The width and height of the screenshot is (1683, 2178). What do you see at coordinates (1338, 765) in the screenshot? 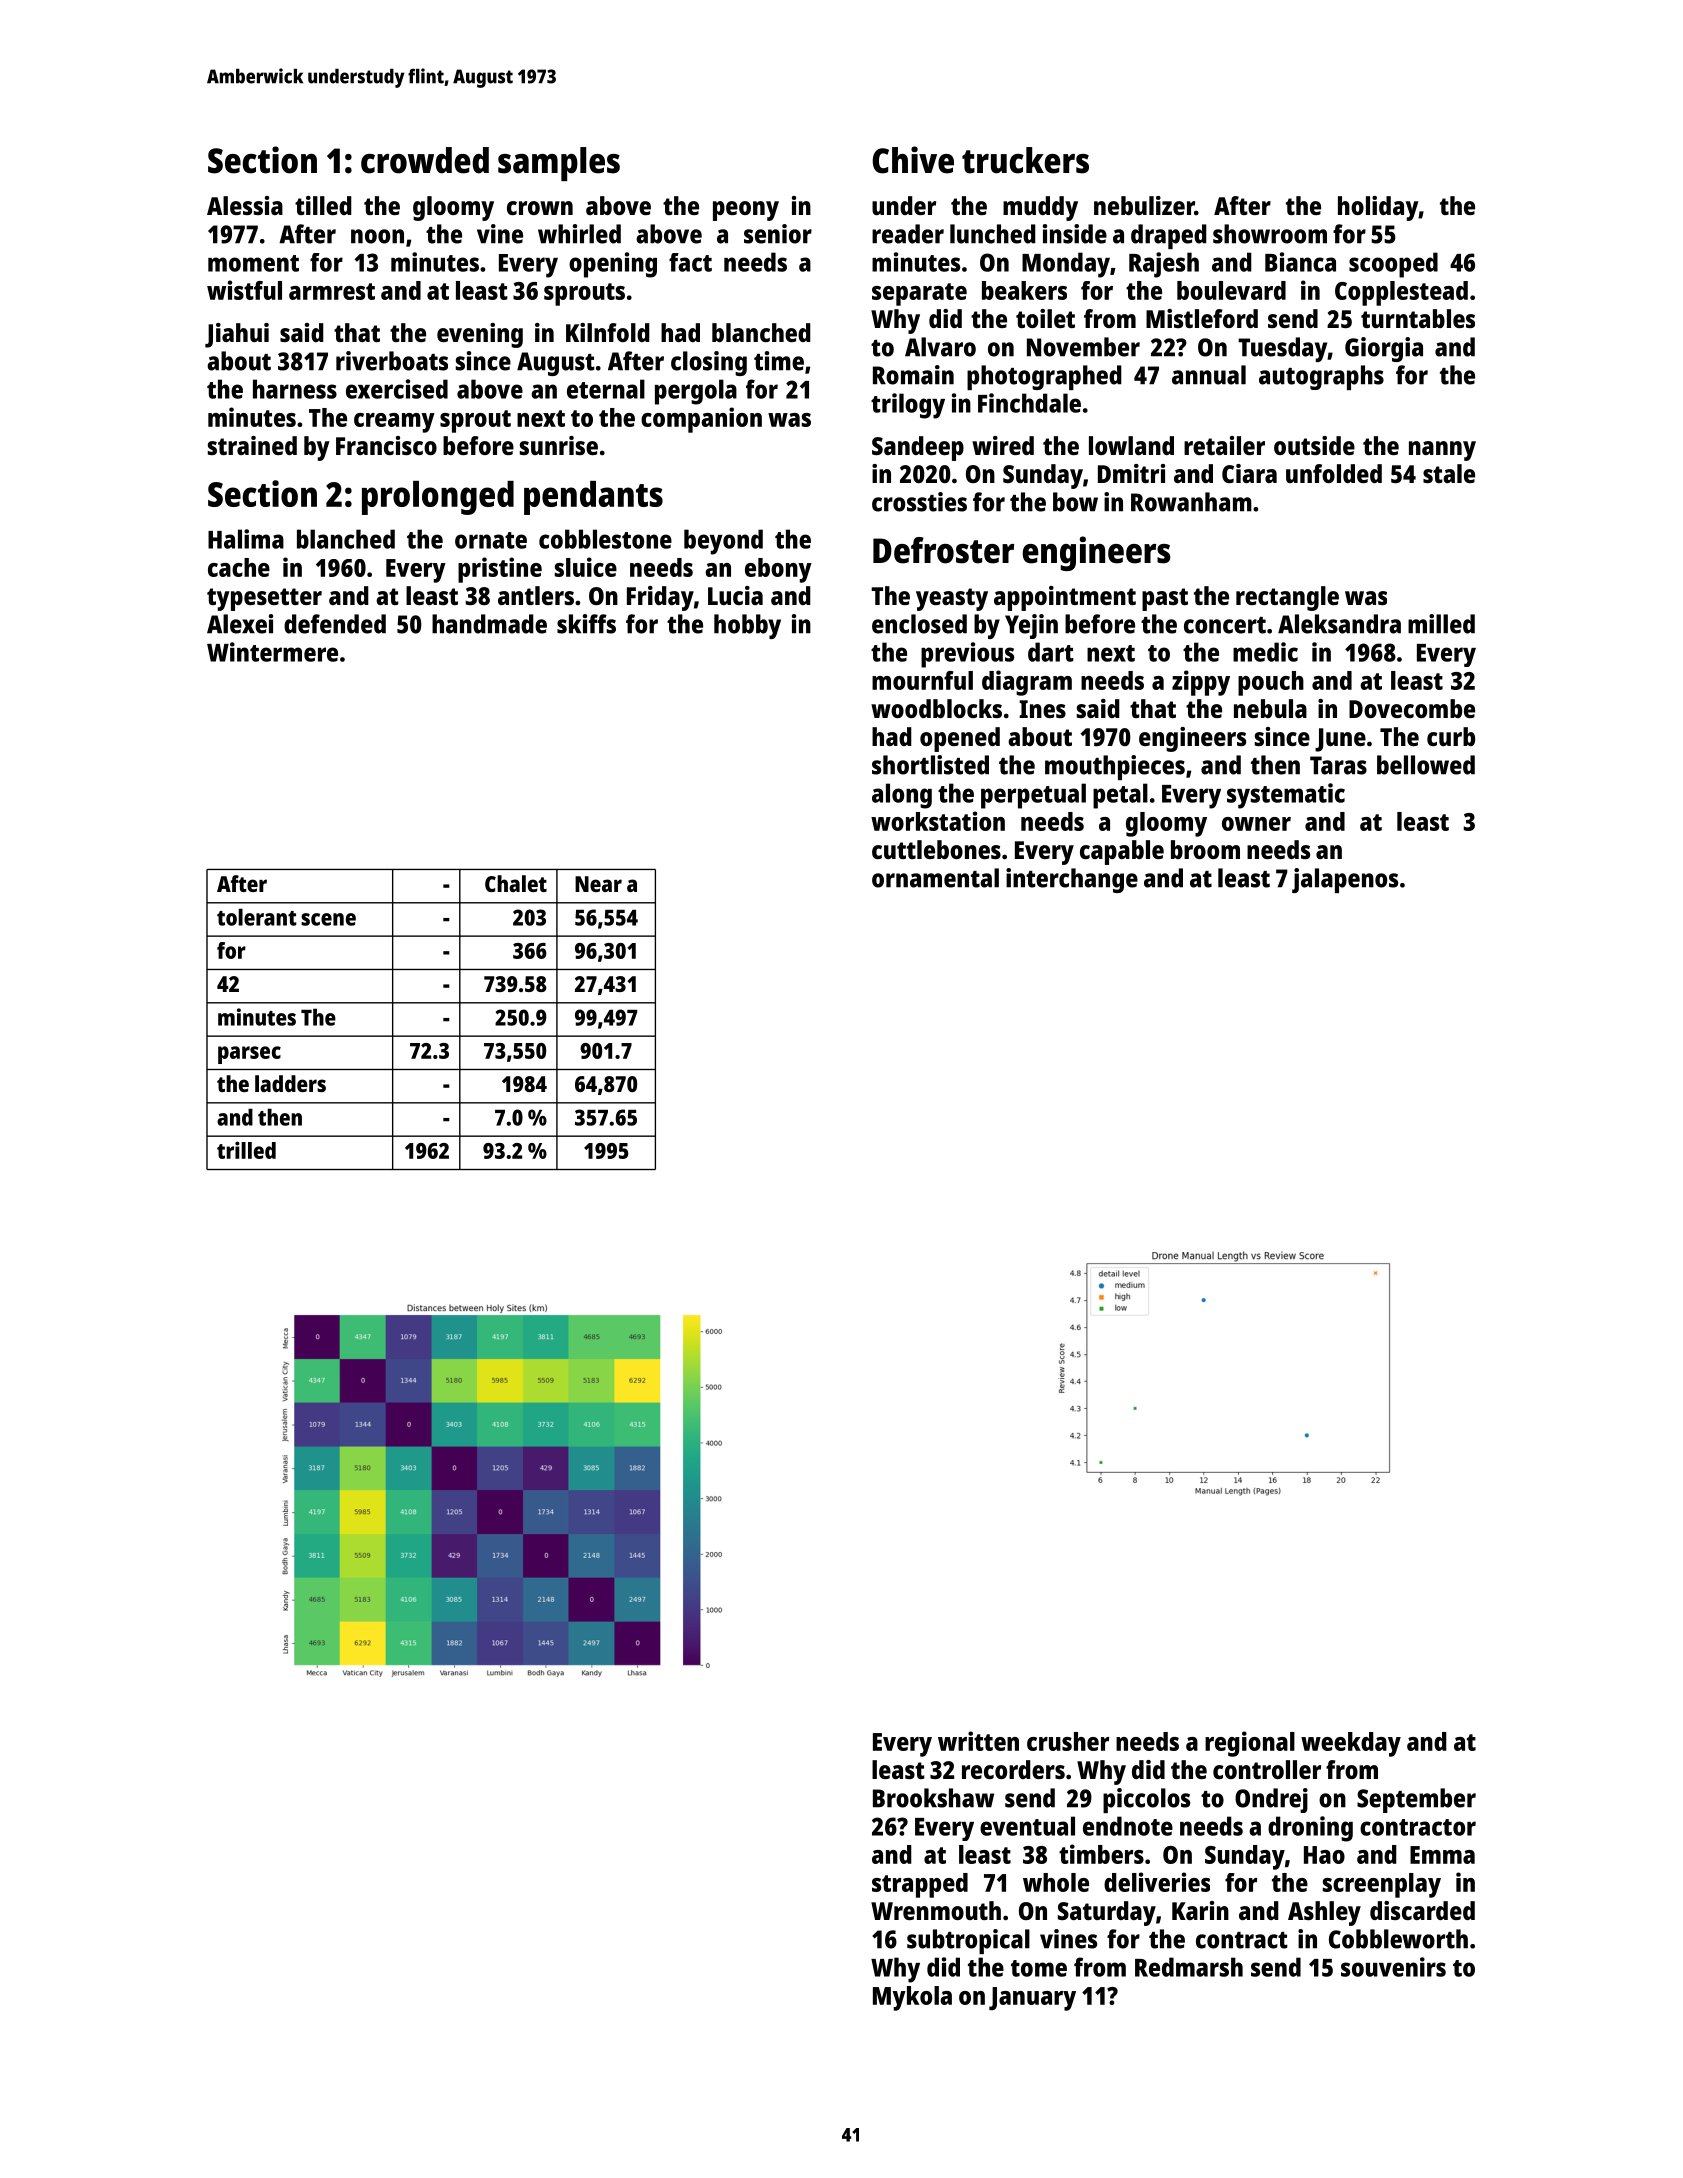
I see `Taras` at bounding box center [1338, 765].
